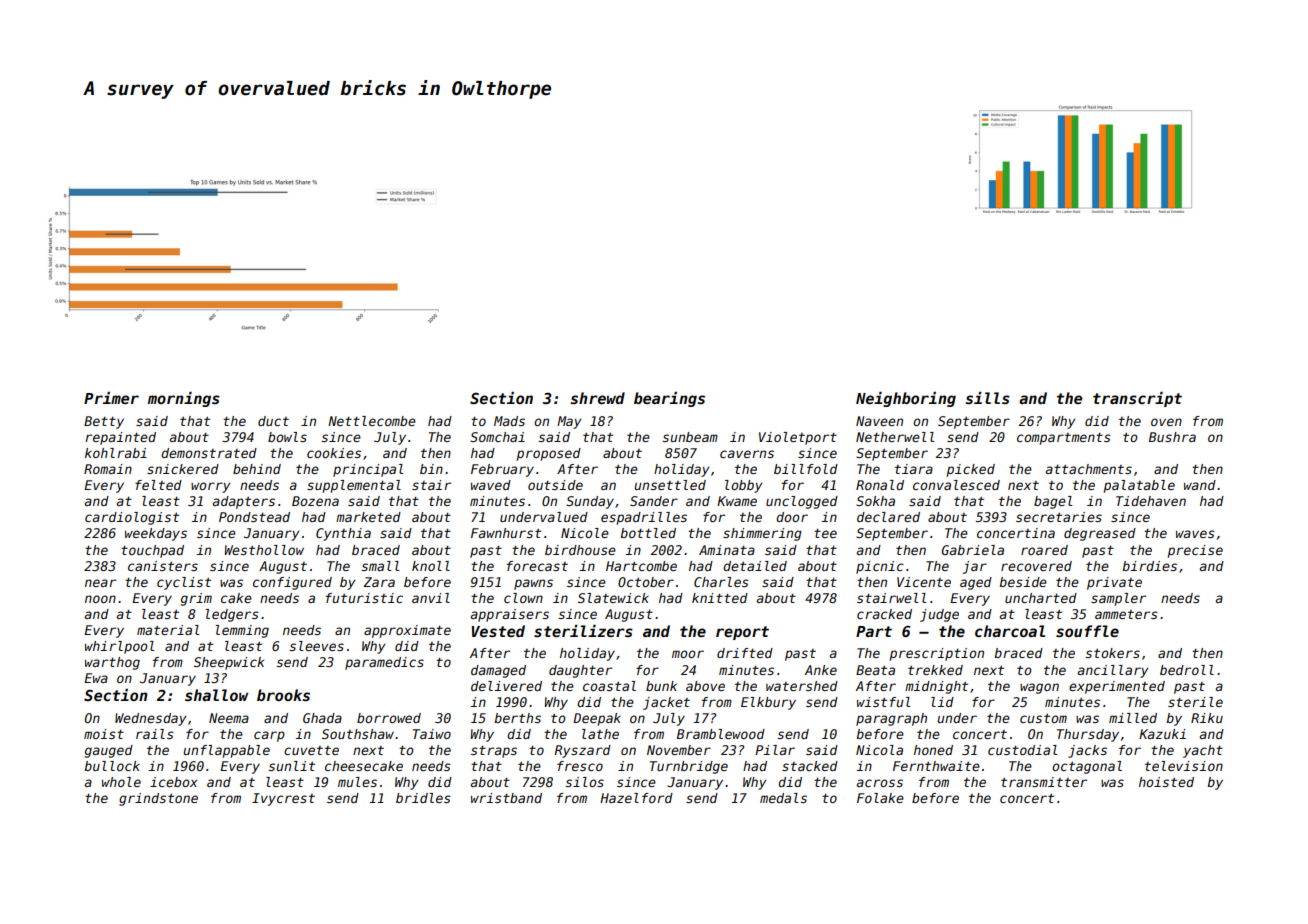 This page has height=924, width=1308. What do you see at coordinates (229, 663) in the page?
I see `Sheepwick` at bounding box center [229, 663].
